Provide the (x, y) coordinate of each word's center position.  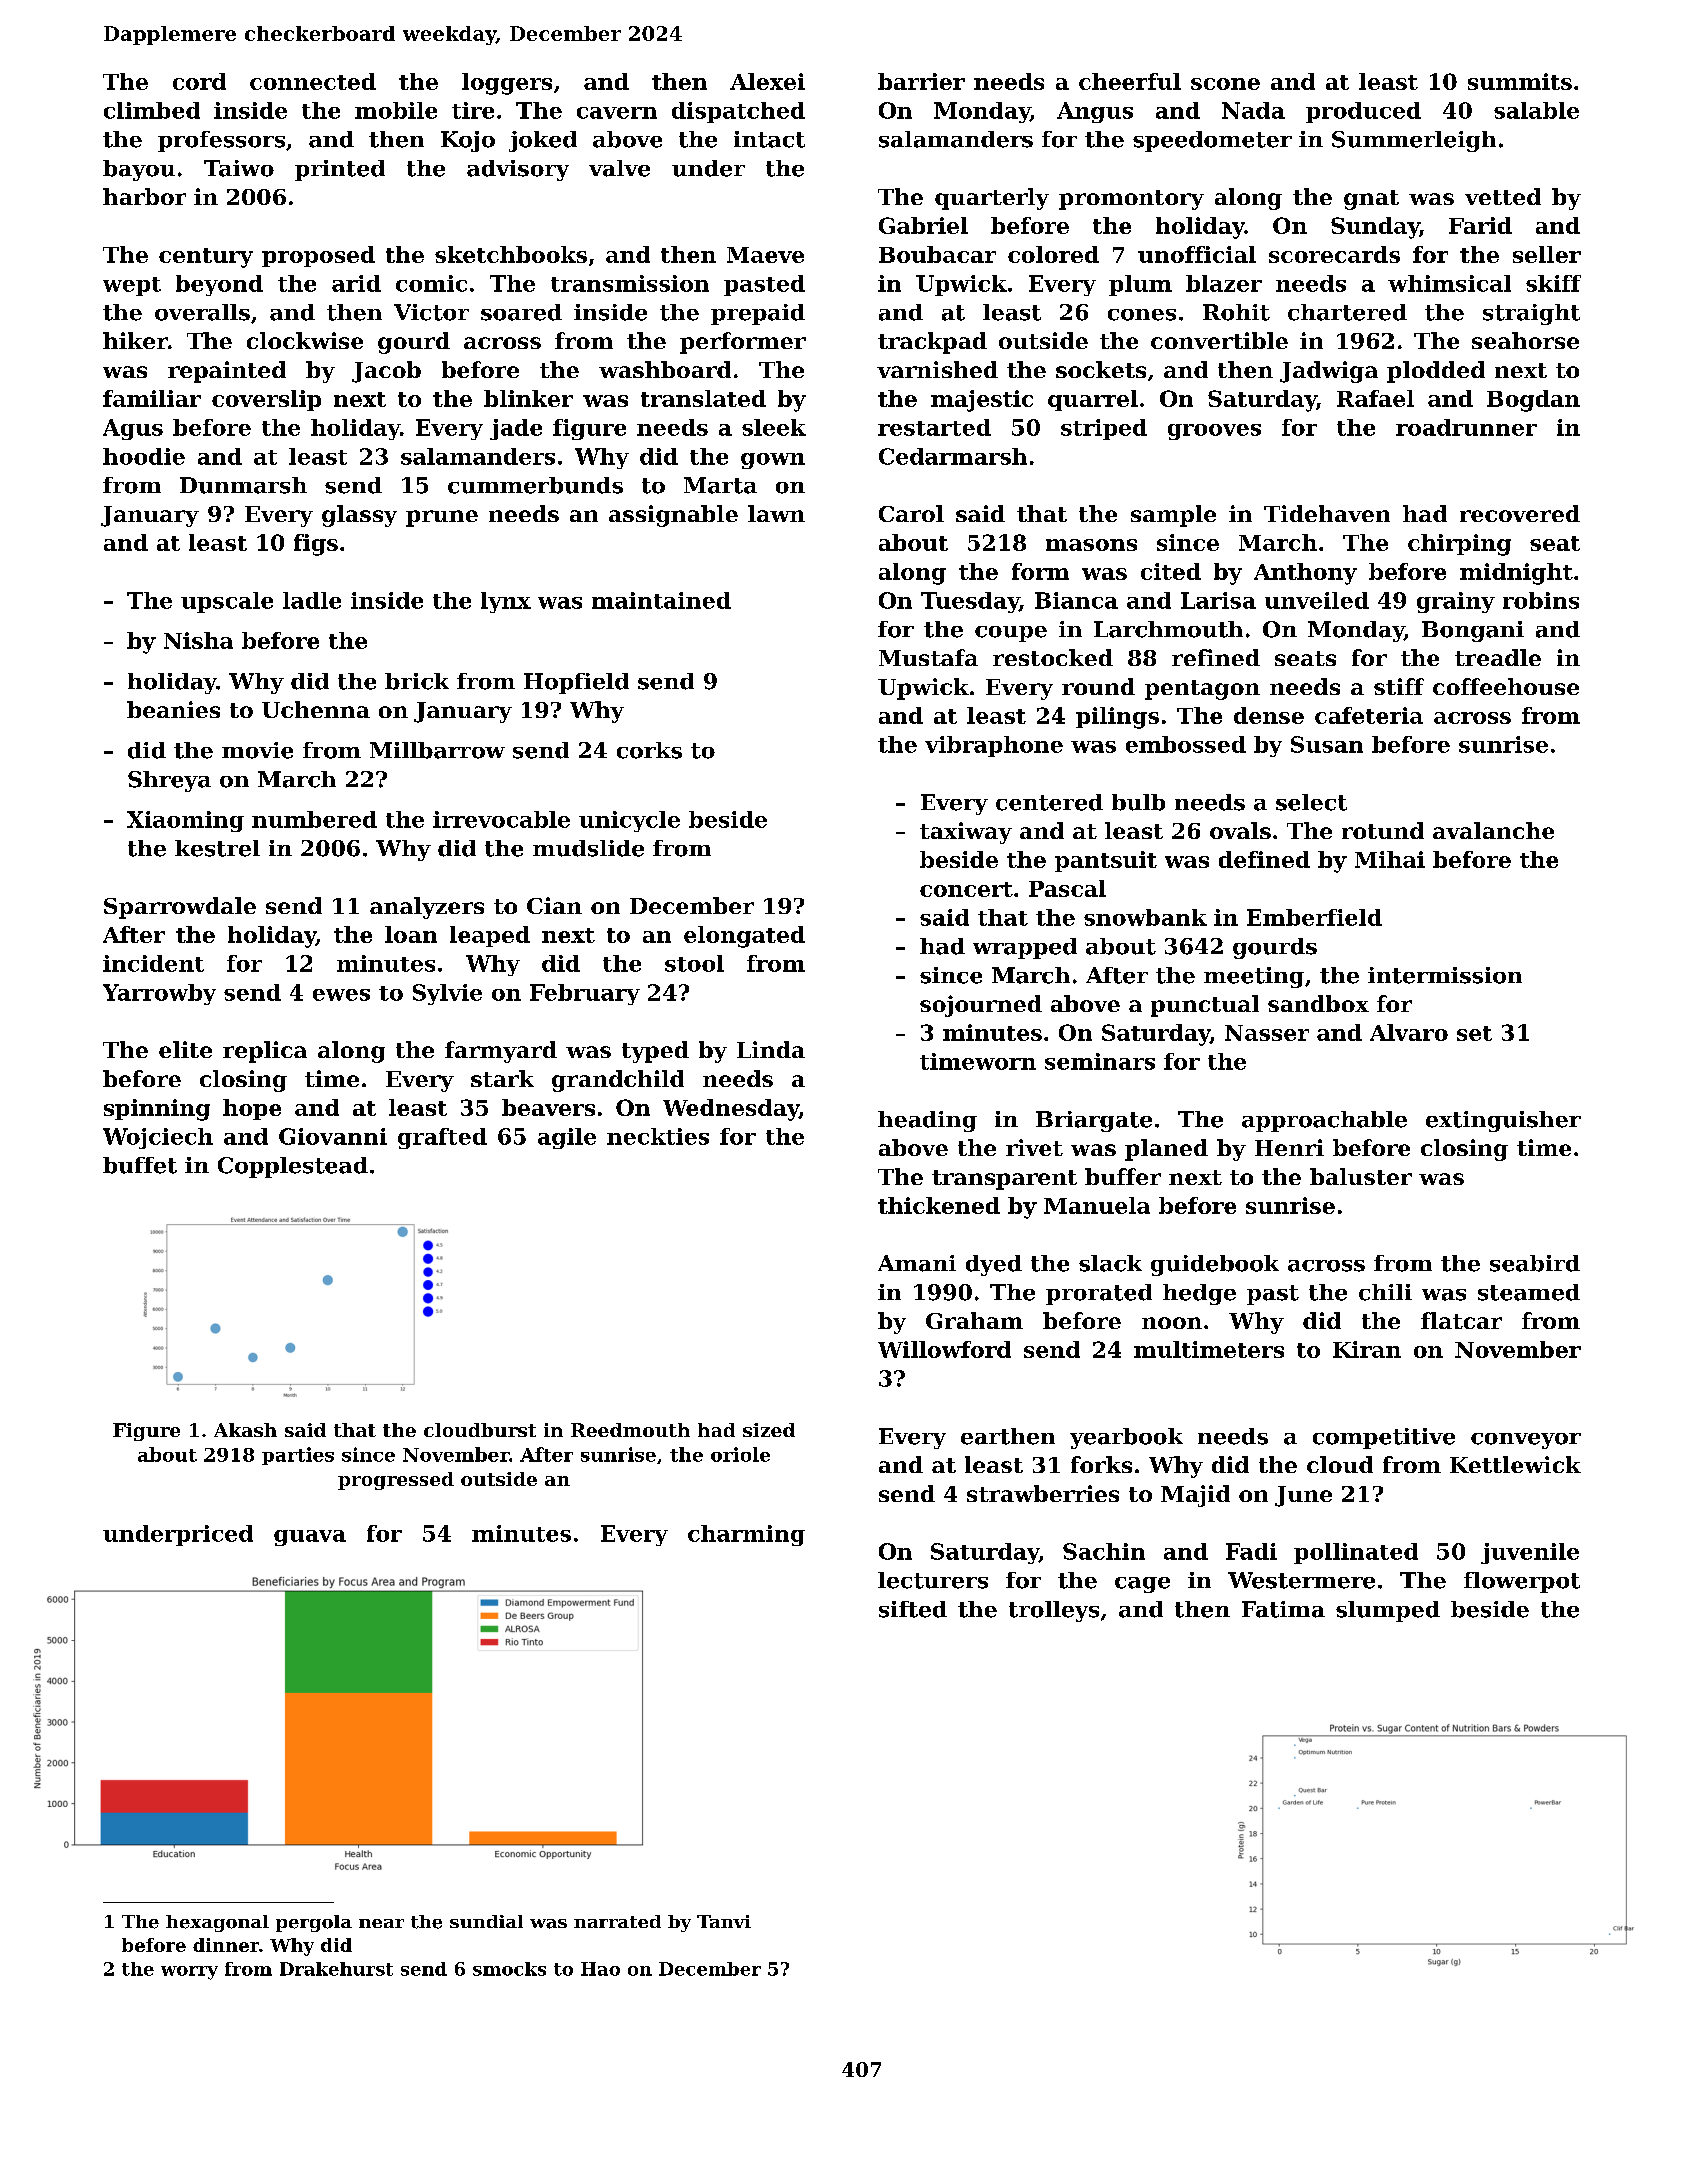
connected (313, 81)
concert (966, 889)
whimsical (1449, 283)
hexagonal (217, 1923)
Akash (245, 1430)
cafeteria (1369, 715)
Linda (771, 1049)
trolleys (1054, 1611)
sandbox (1318, 1003)
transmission (630, 283)
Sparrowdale (180, 908)
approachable (1324, 1121)
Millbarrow (437, 750)
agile (567, 1138)
